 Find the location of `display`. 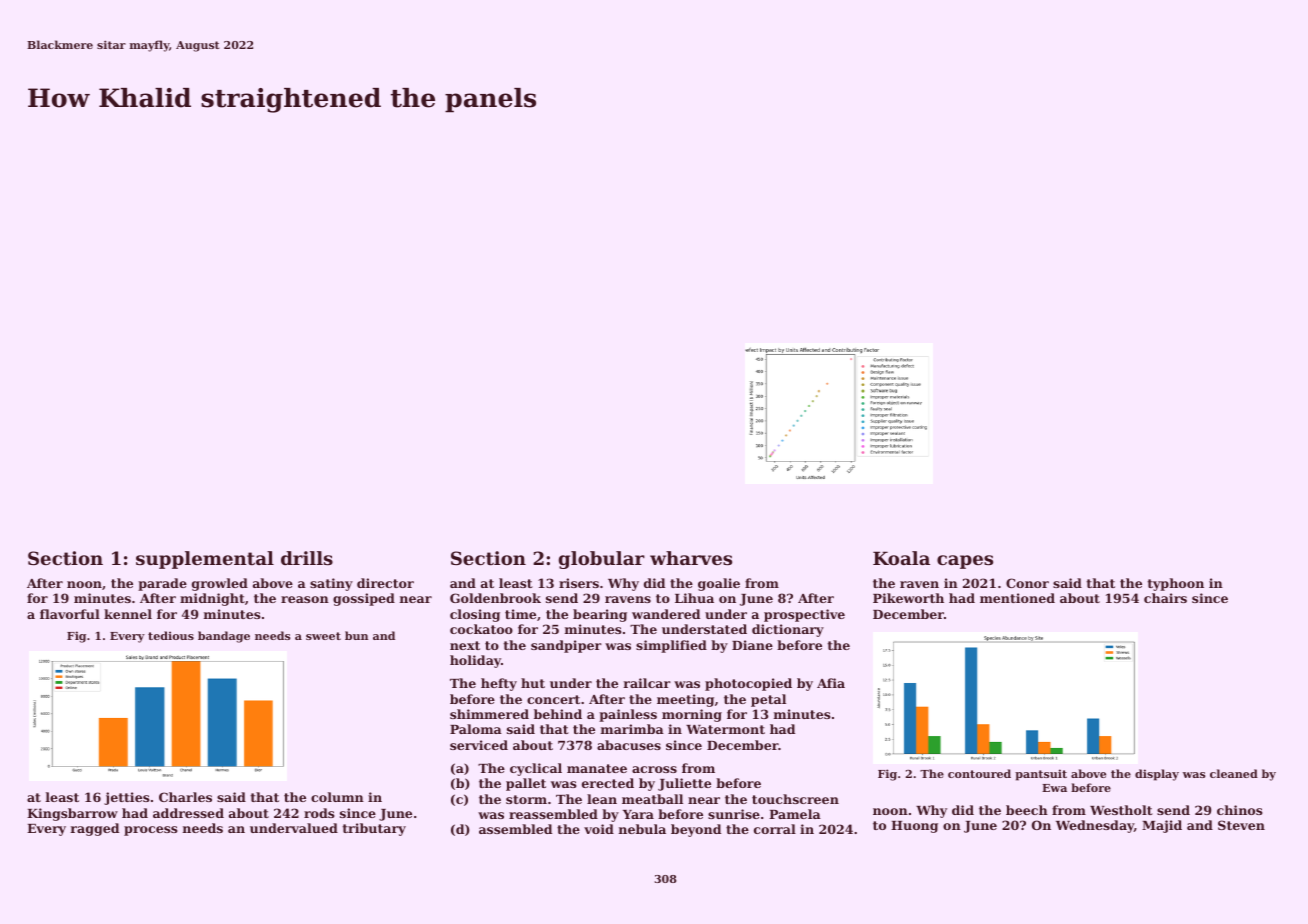

display is located at coordinates (1157, 775).
